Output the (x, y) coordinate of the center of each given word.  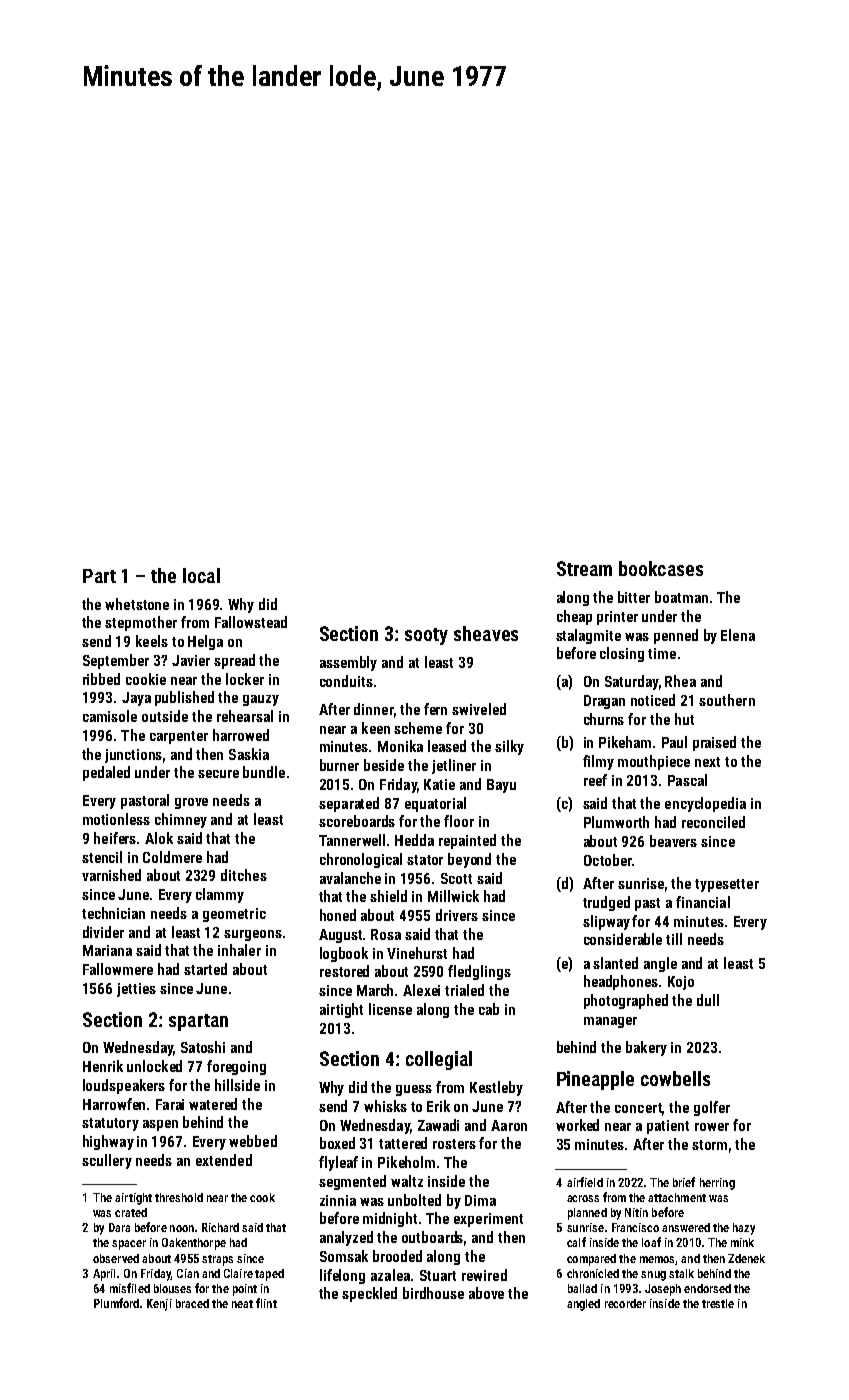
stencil (102, 857)
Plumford (116, 1303)
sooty (426, 636)
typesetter (727, 885)
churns (604, 719)
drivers (457, 915)
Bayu (501, 786)
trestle (718, 1303)
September (116, 661)
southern (727, 700)
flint (266, 1303)
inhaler (239, 950)
